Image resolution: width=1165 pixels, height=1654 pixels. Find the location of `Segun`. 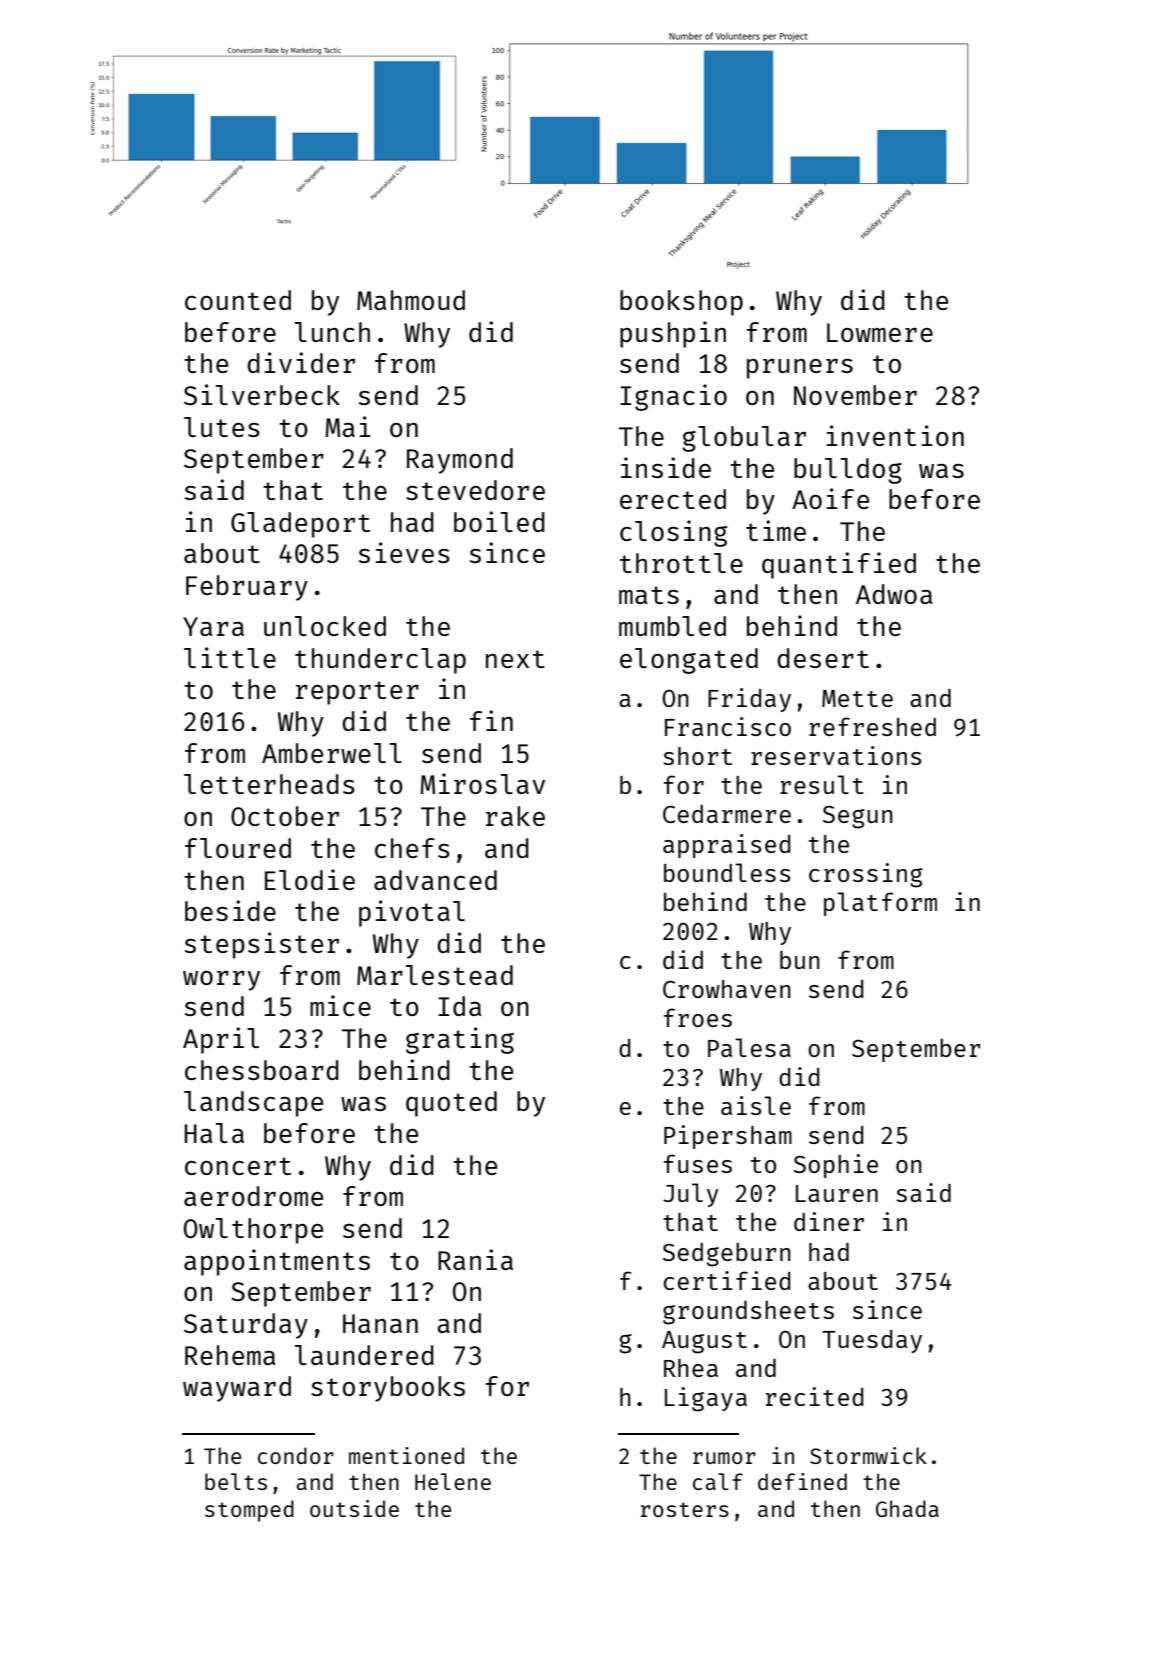

Segun is located at coordinates (858, 817).
